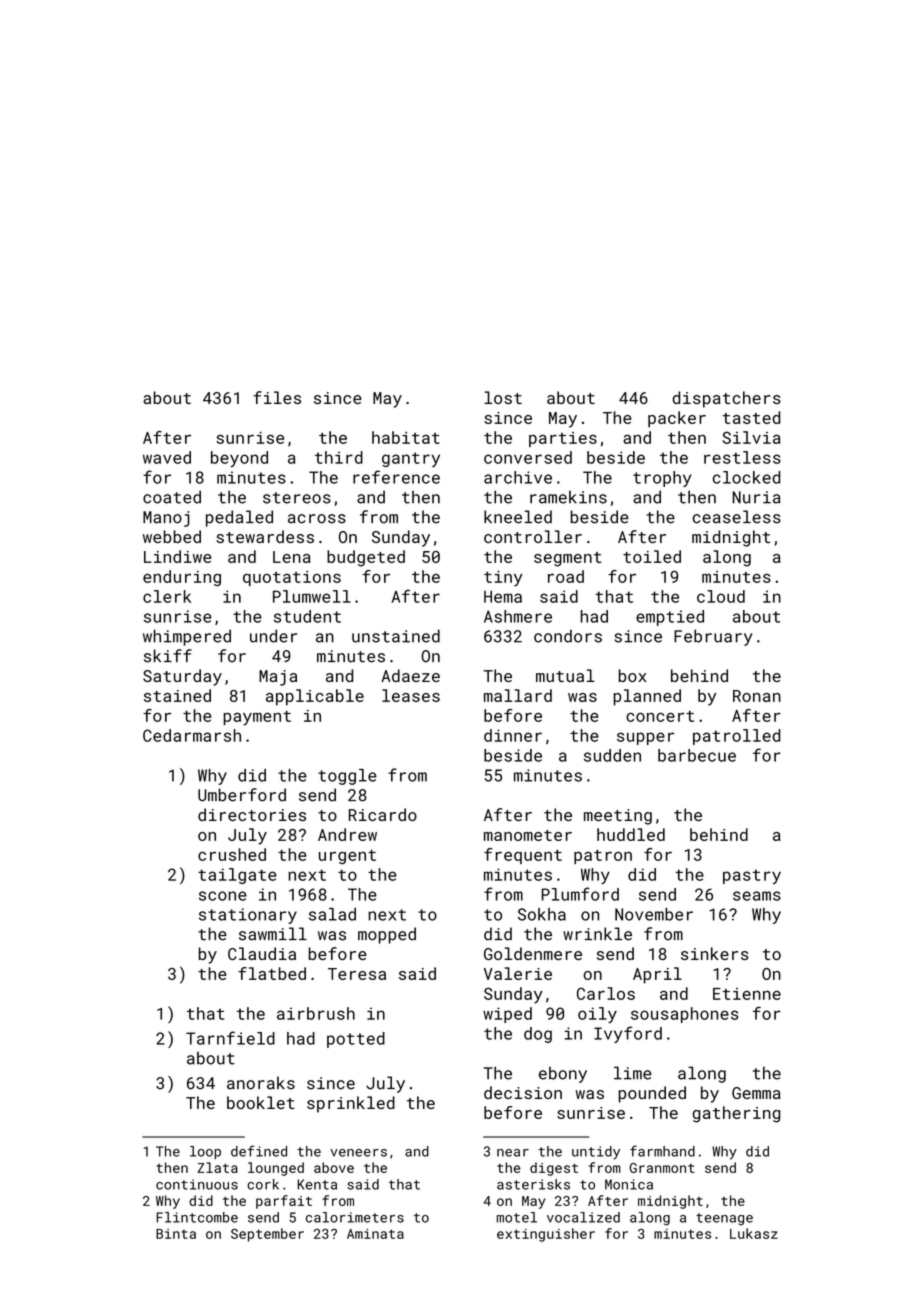 This screenshot has height=1314, width=924. Describe the element at coordinates (242, 795) in the screenshot. I see `Umberford` at that location.
